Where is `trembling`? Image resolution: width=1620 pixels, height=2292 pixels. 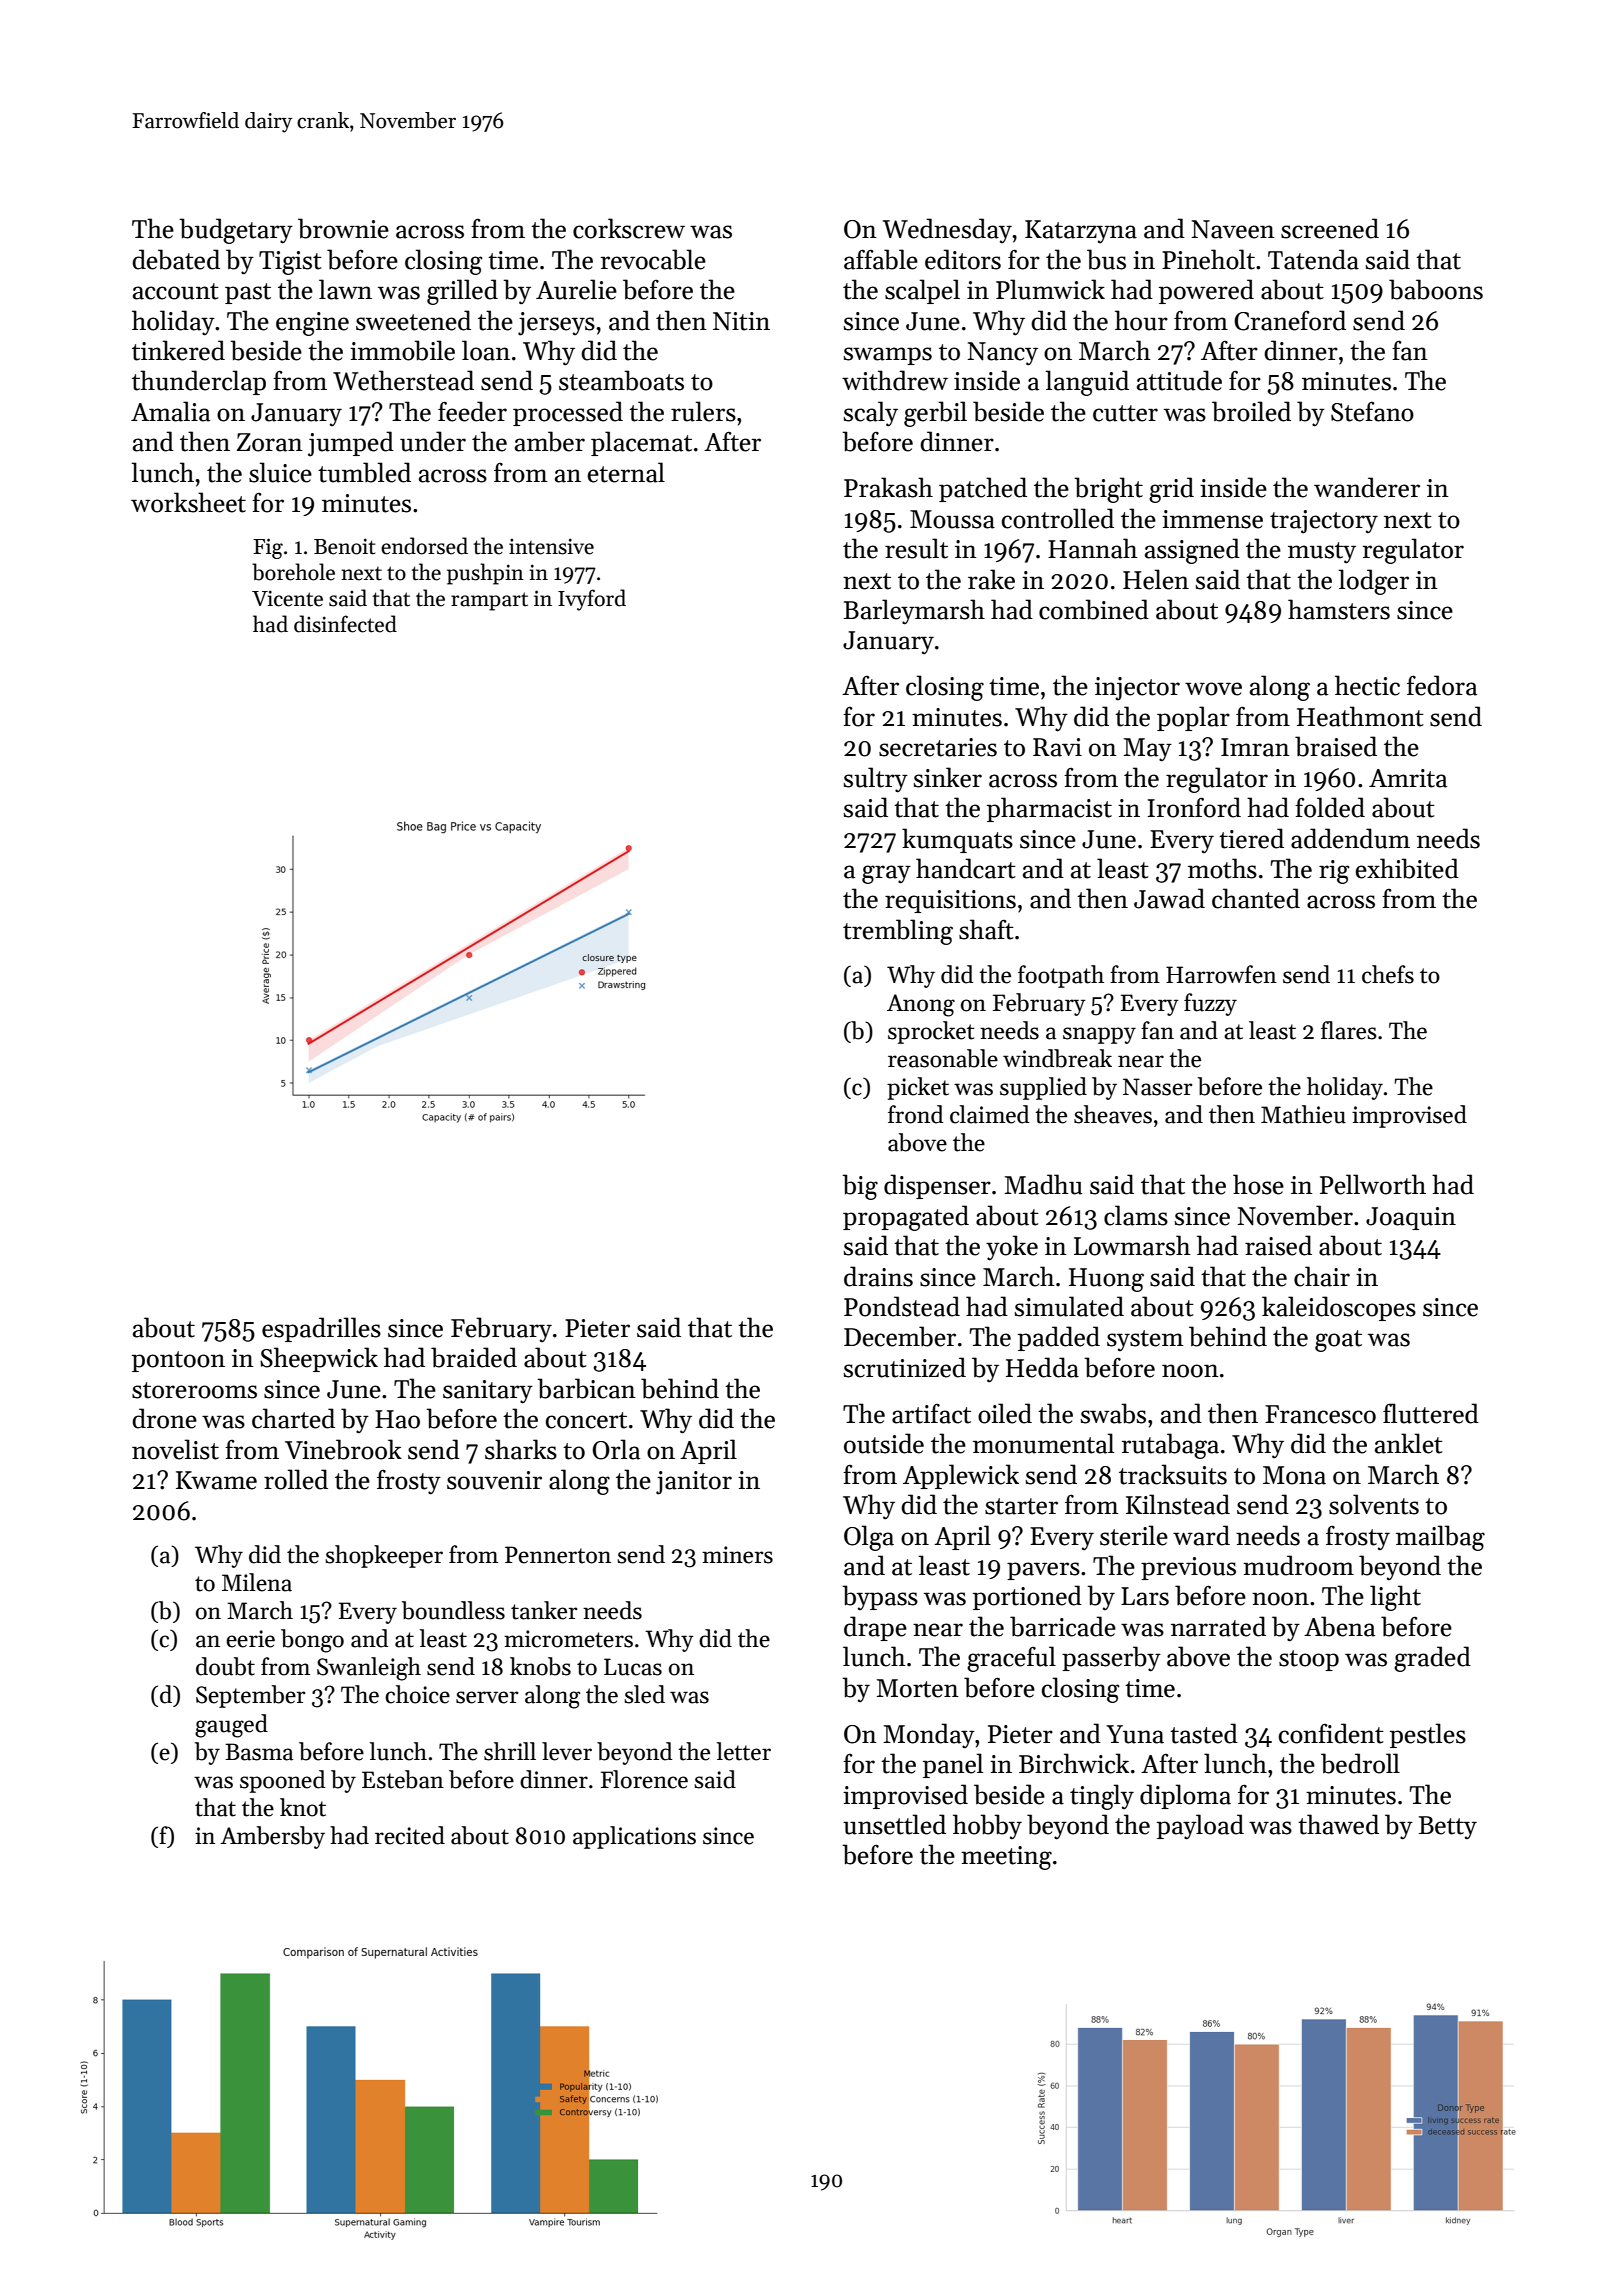 trembling is located at coordinates (898, 932).
